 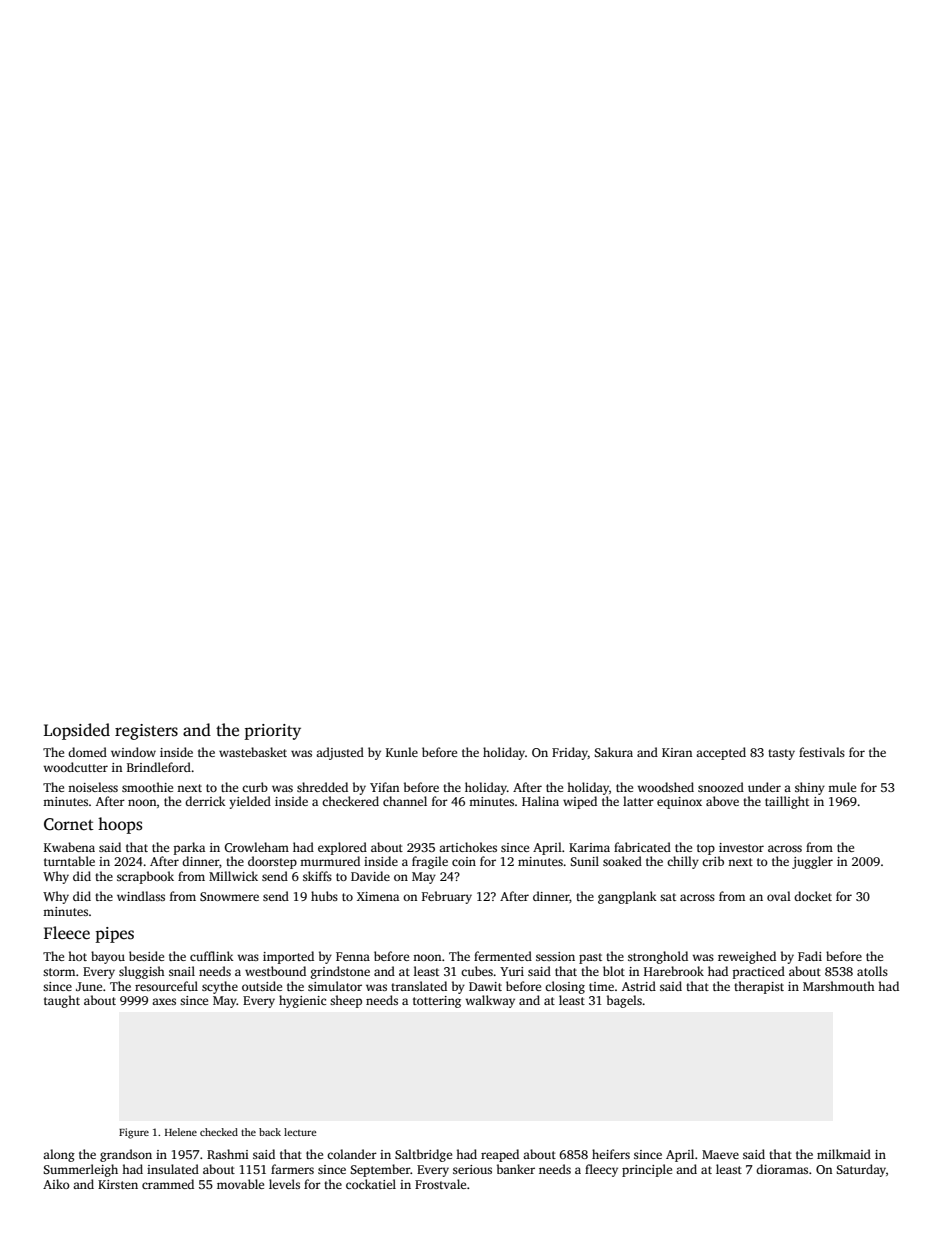 I want to click on heifers, so click(x=611, y=1154).
